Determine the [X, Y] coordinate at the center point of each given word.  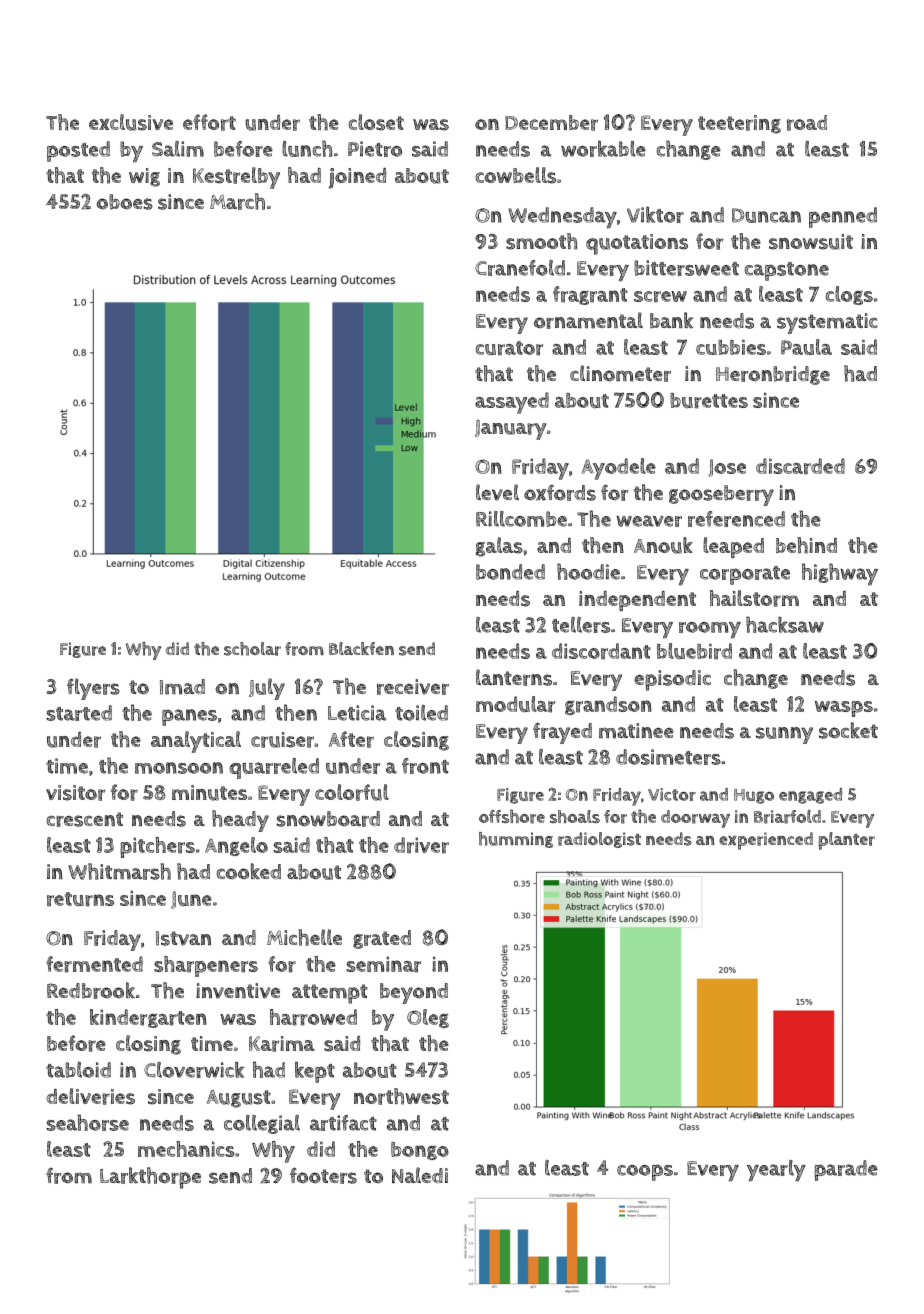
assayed [512, 403]
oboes [124, 202]
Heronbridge [773, 375]
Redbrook [91, 990]
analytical [196, 742]
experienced [766, 841]
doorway [695, 819]
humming [516, 840]
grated [382, 939]
